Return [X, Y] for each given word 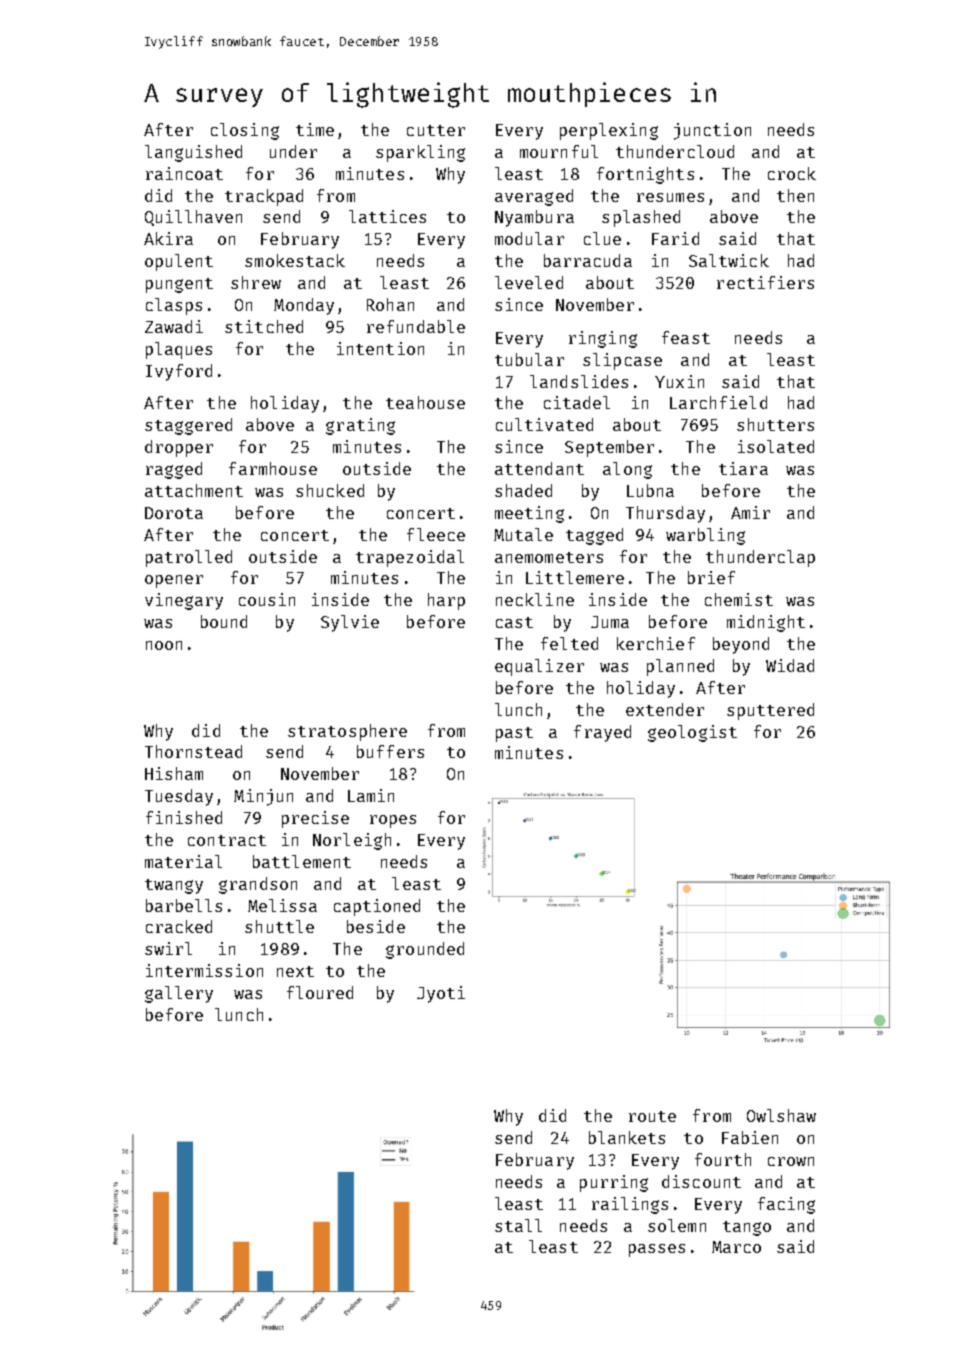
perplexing [609, 131]
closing [245, 131]
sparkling [420, 153]
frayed [602, 733]
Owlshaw [781, 1115]
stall [518, 1225]
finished [184, 817]
